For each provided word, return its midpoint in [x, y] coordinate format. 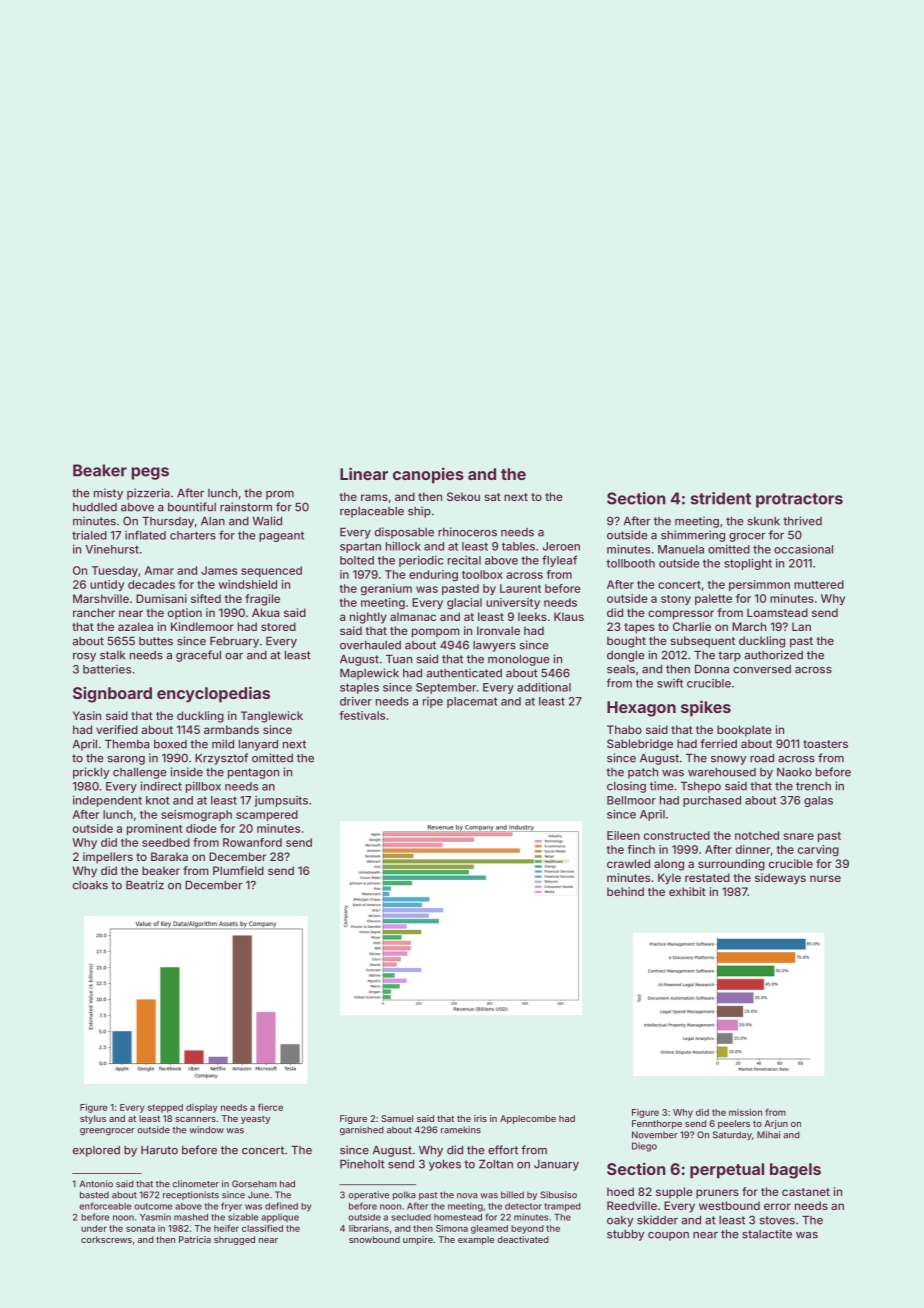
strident [721, 498]
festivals [362, 715]
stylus [93, 1119]
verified [117, 729]
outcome [153, 1206]
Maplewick [369, 674]
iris [480, 1118]
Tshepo [701, 787]
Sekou [463, 496]
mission [745, 1112]
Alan [213, 521]
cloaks [90, 885]
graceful [198, 656]
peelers [734, 1124]
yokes [445, 1165]
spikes [706, 708]
